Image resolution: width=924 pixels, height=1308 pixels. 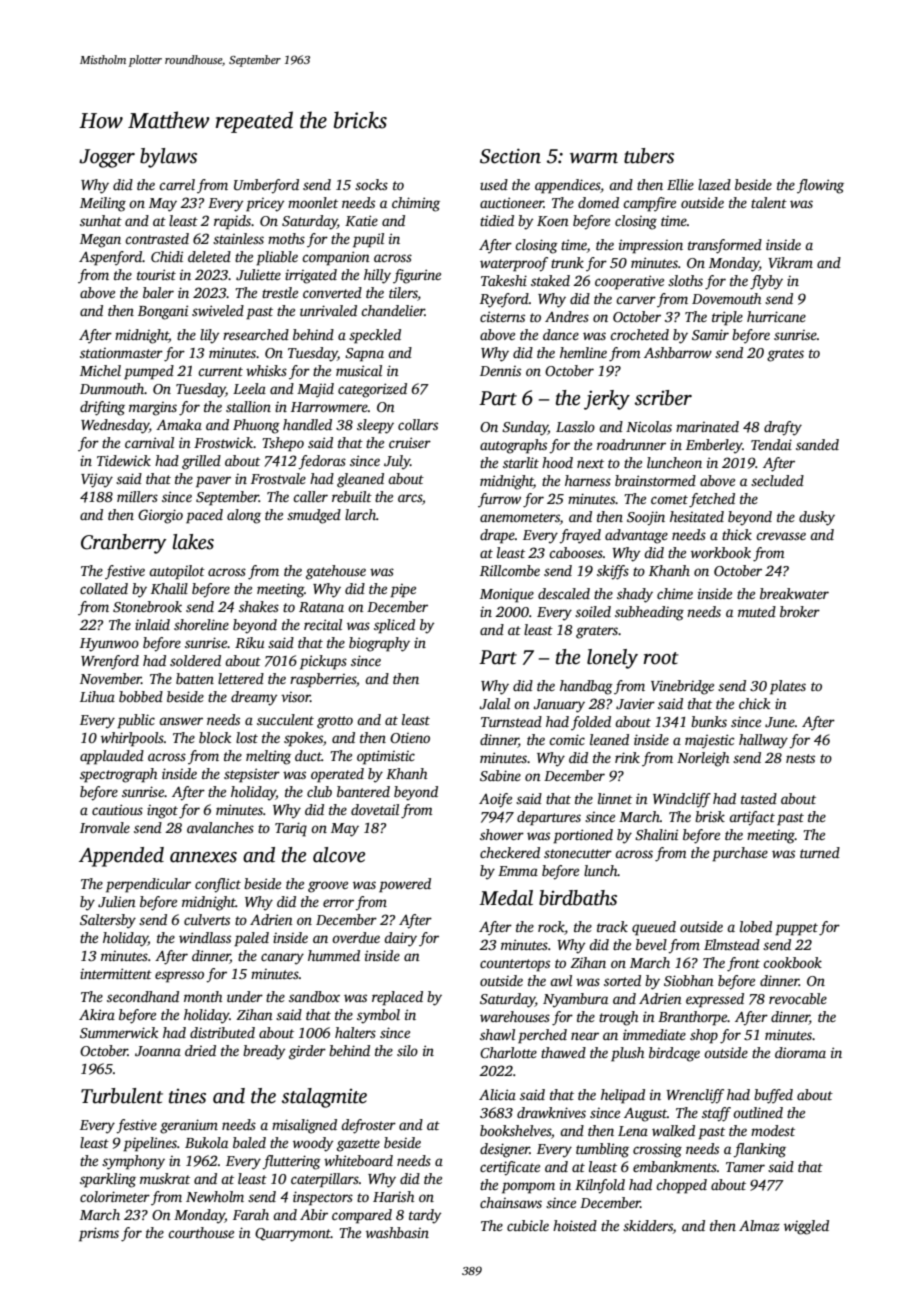 I want to click on trestle, so click(x=280, y=292).
